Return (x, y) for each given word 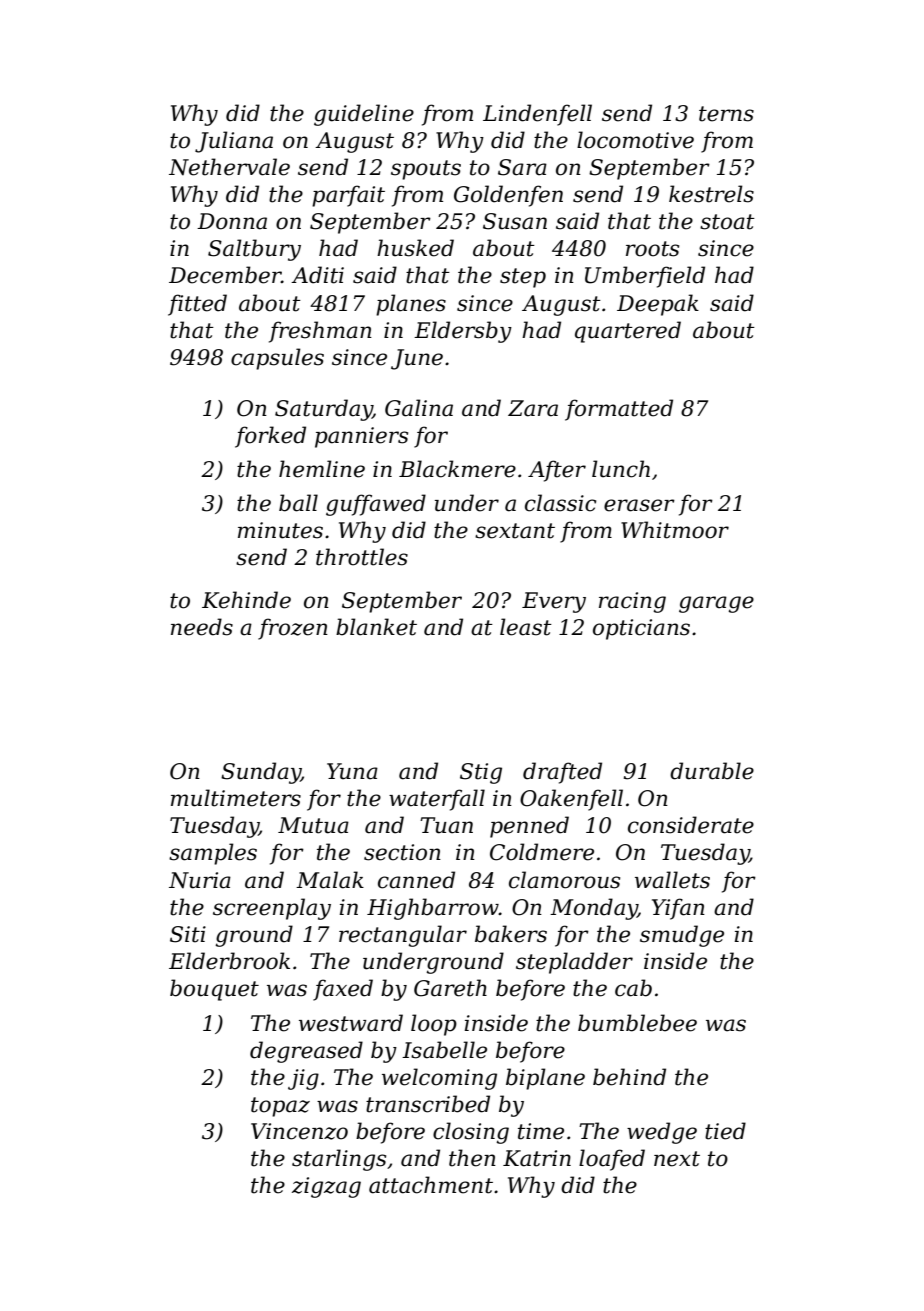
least (526, 627)
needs (202, 627)
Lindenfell (537, 115)
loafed (612, 1160)
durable (712, 771)
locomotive (635, 140)
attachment (431, 1185)
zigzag (326, 1187)
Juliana (234, 142)
